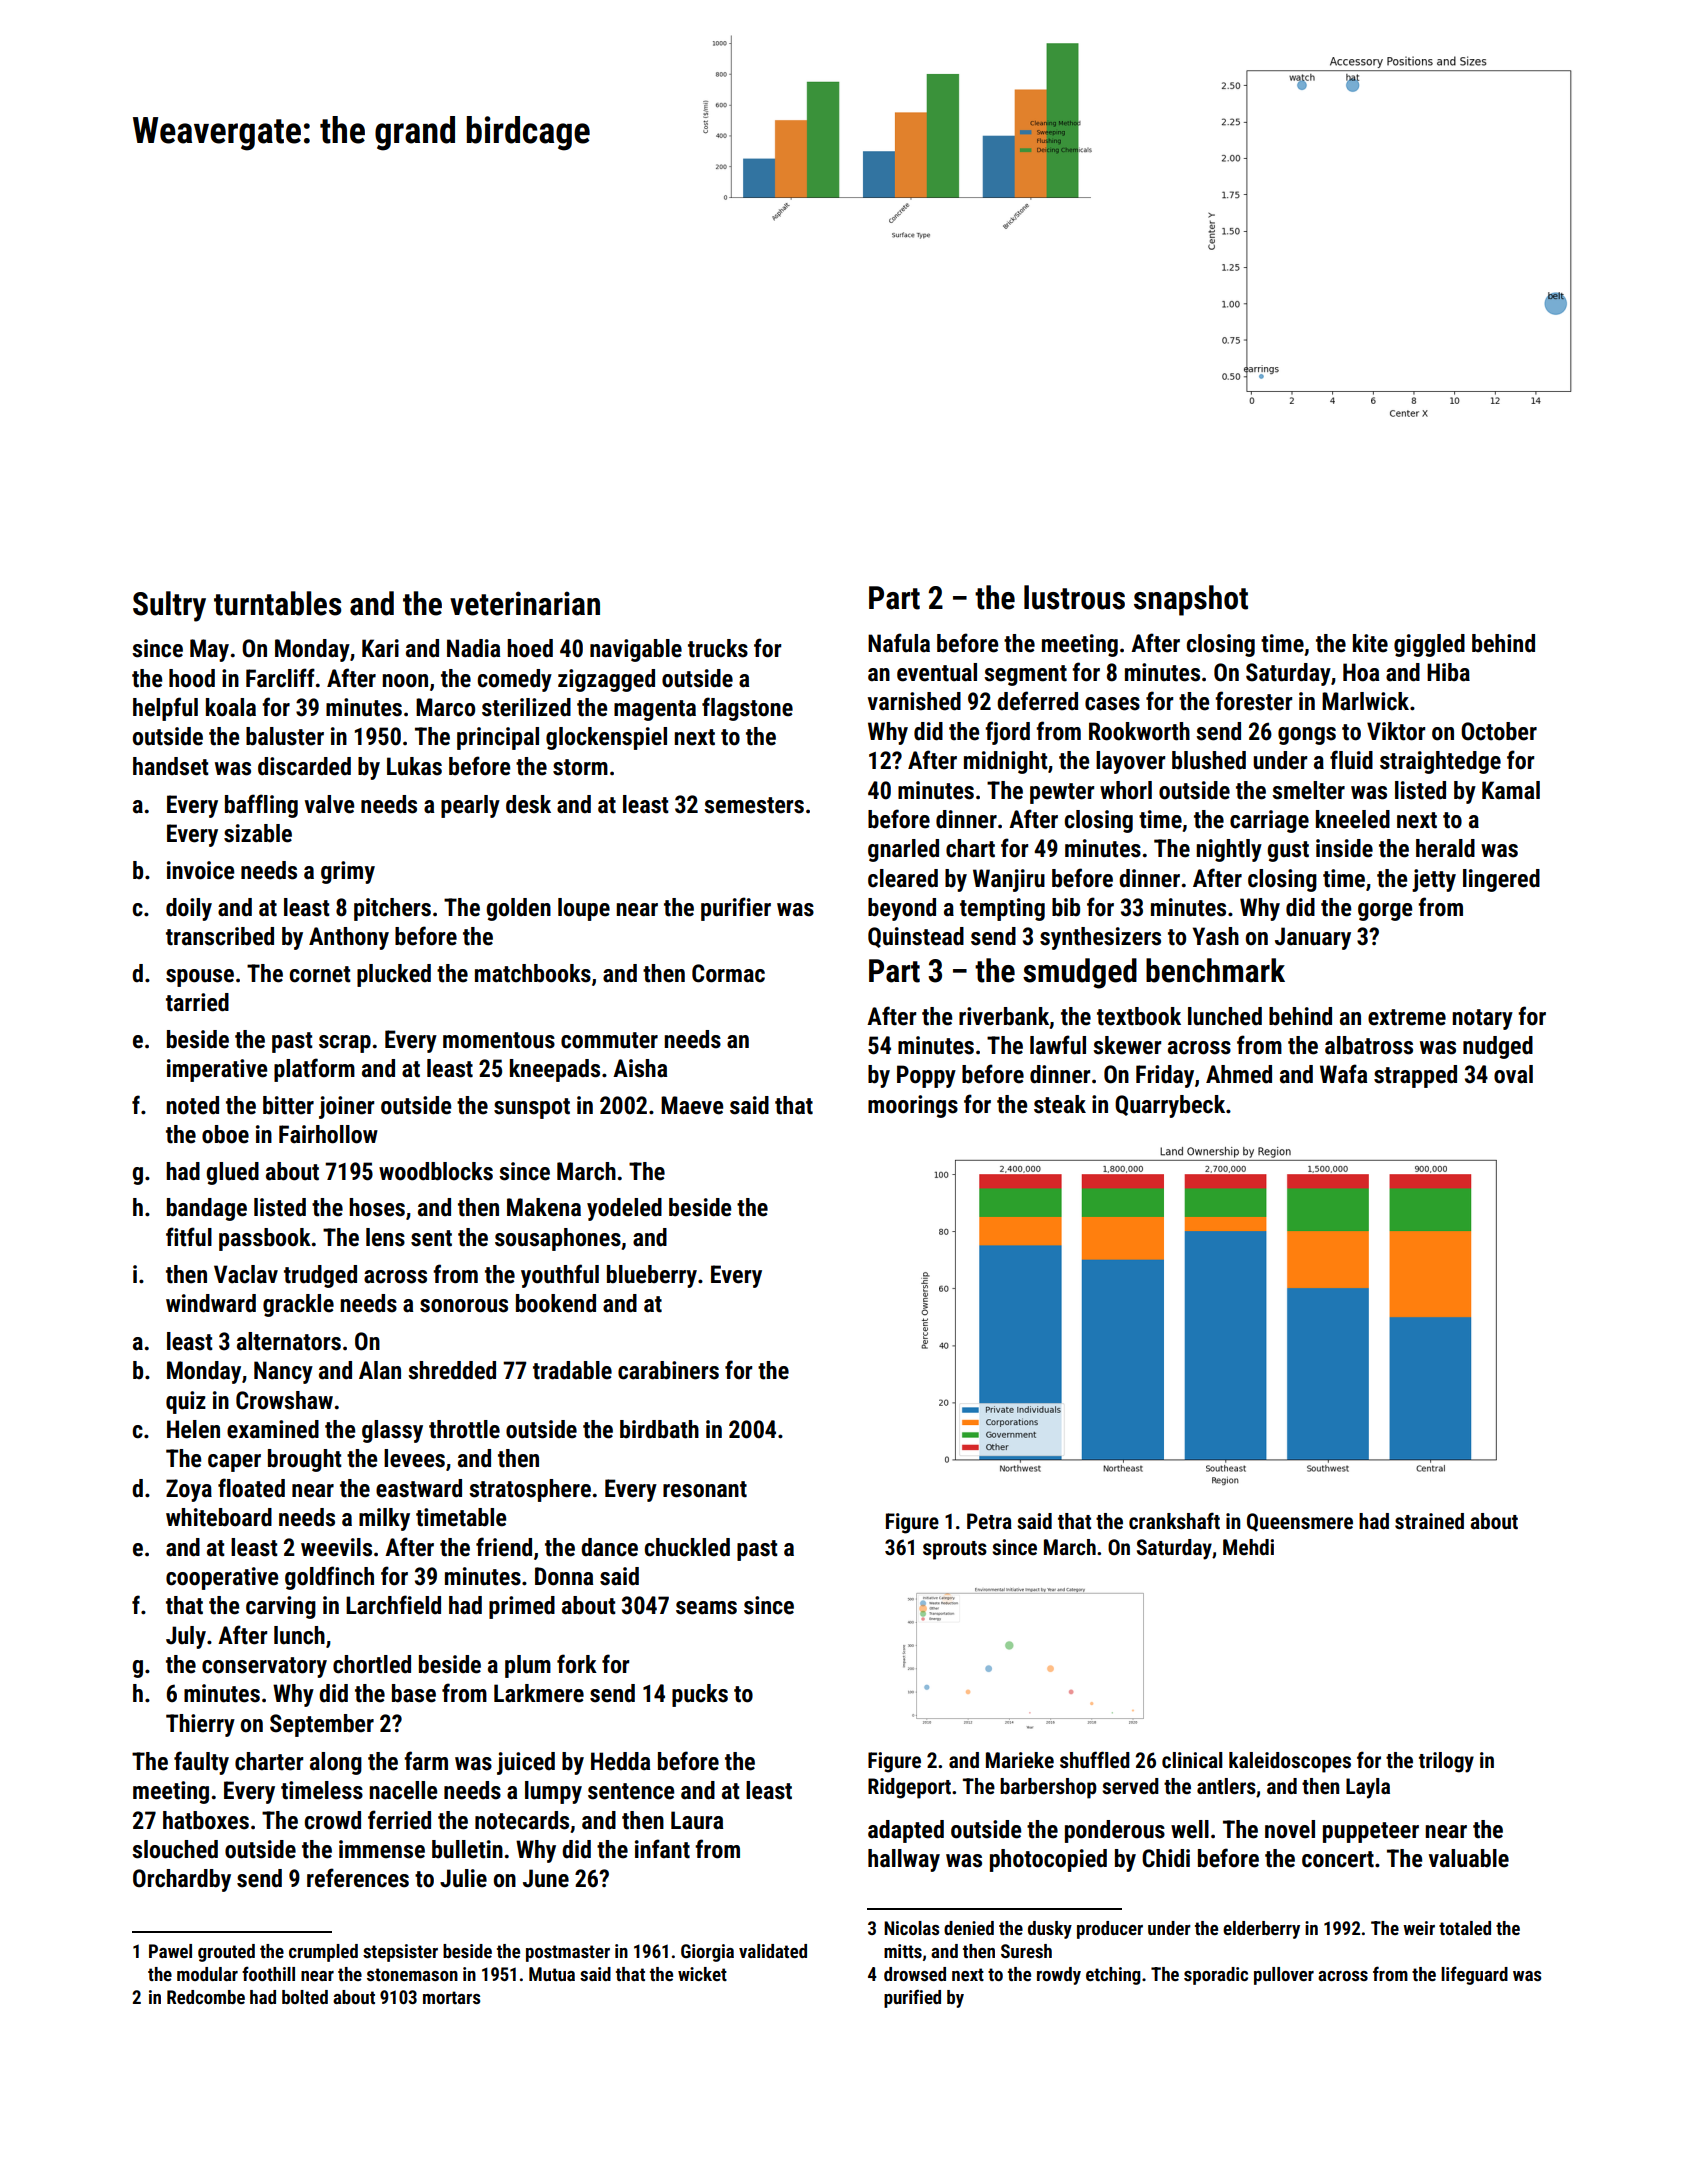 Image resolution: width=1683 pixels, height=2178 pixels. Describe the element at coordinates (707, 1953) in the document. I see `Giorgia` at that location.
